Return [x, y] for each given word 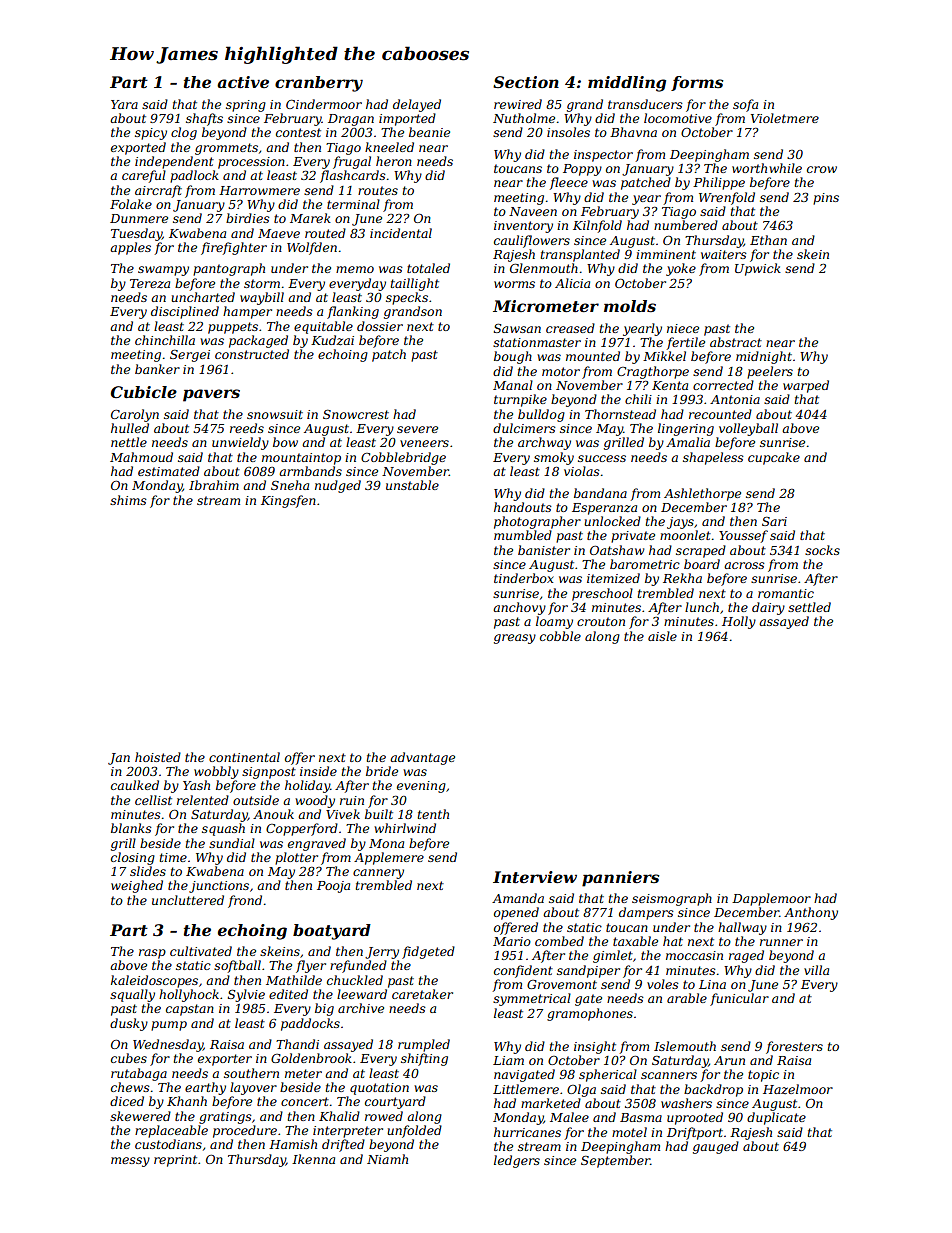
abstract [736, 342]
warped [806, 386]
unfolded [414, 1131]
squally [132, 995]
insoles [568, 132]
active [243, 82]
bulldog [541, 415]
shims [128, 500]
